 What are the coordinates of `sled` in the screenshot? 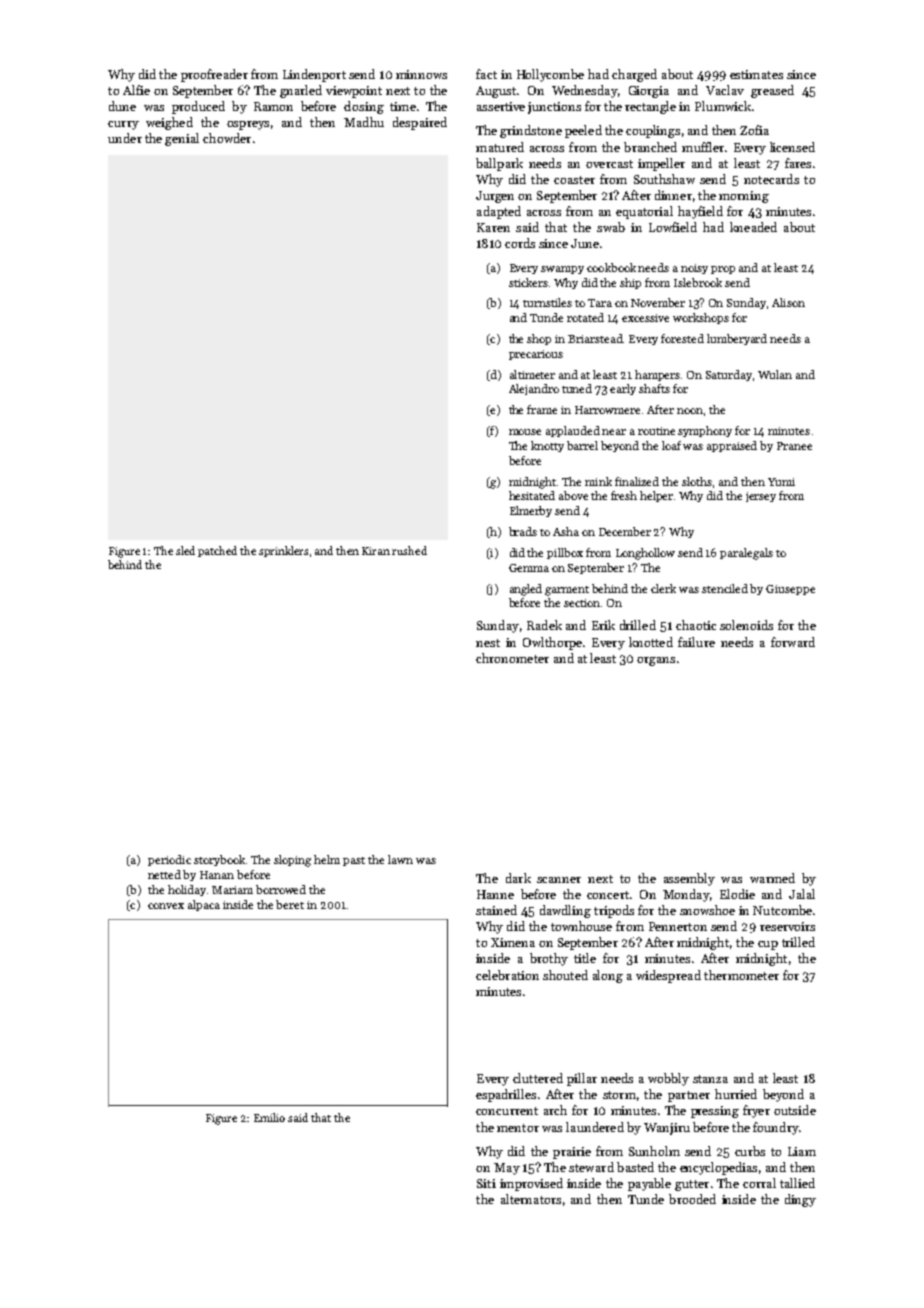 It's located at (185, 550).
